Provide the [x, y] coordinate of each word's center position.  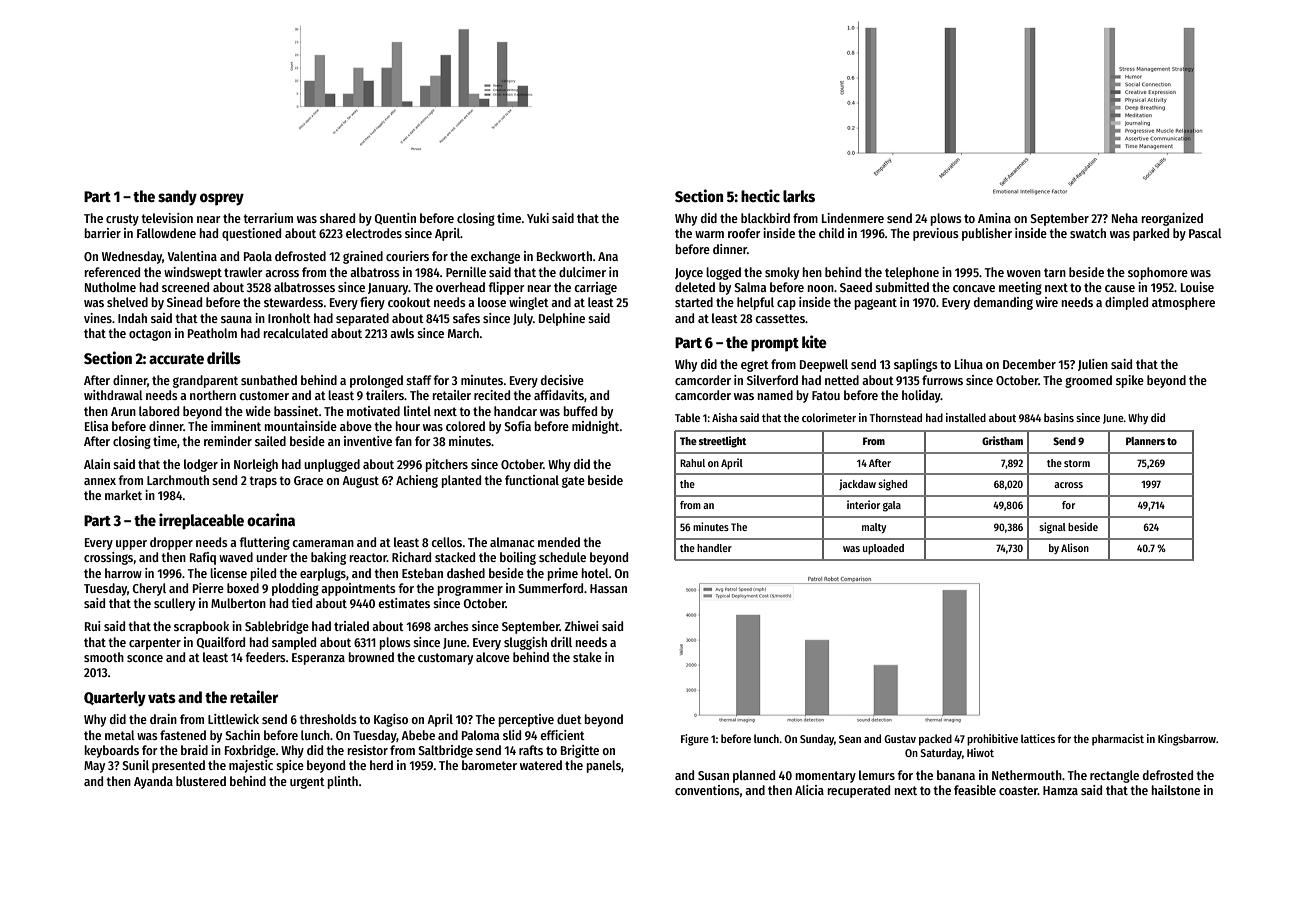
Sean [850, 739]
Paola [258, 256]
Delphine [562, 319]
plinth [343, 782]
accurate [176, 359]
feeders [265, 657]
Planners [1145, 441]
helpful [755, 303]
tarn [1055, 272]
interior [863, 504]
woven [1024, 273]
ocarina [271, 519]
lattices [1038, 738]
